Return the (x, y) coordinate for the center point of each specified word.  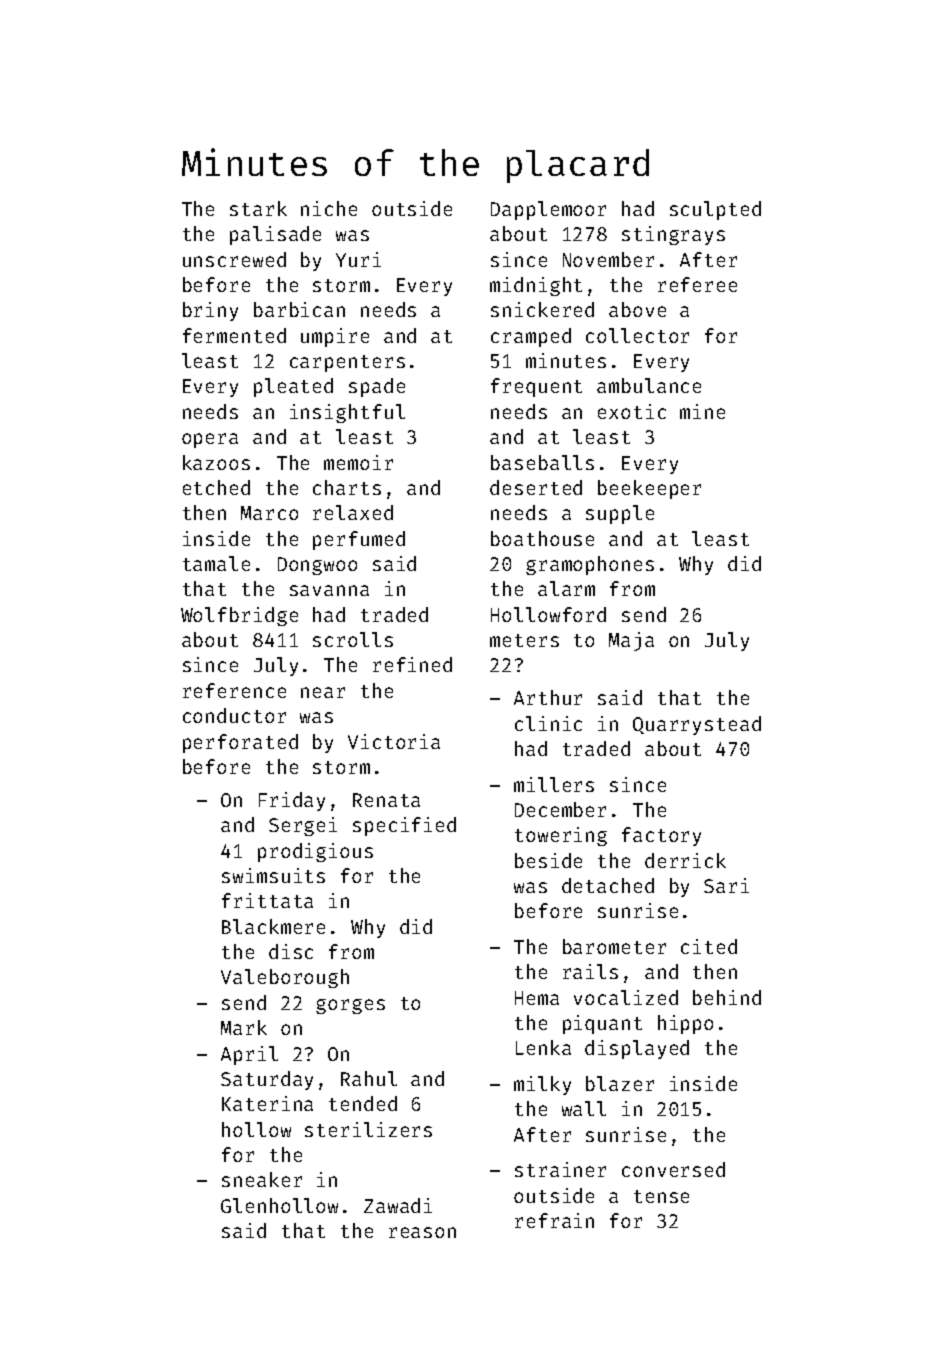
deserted (536, 487)
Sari (726, 885)
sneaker (262, 1179)
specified (404, 826)
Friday (292, 801)
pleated (293, 387)
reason (422, 1232)
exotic (632, 411)
